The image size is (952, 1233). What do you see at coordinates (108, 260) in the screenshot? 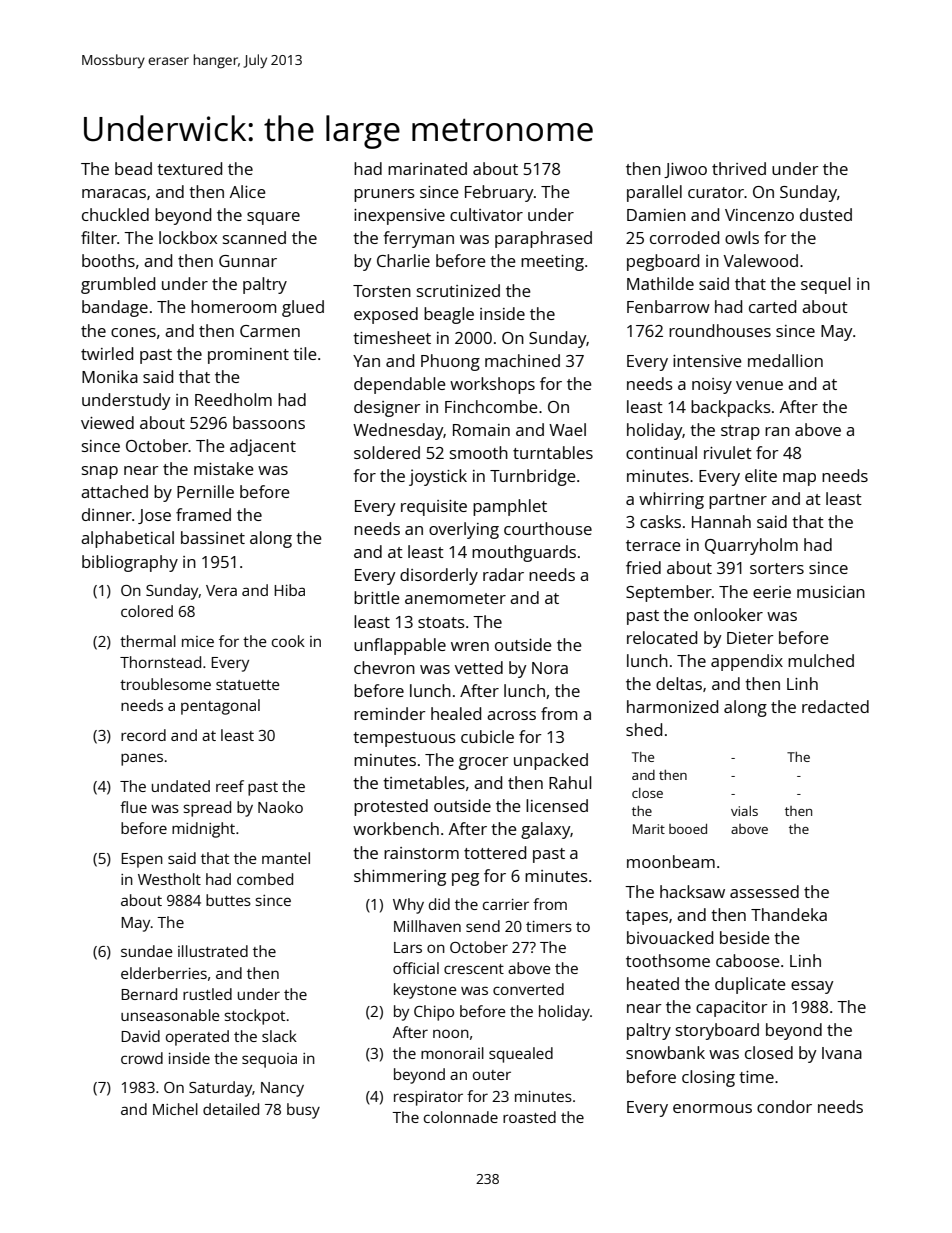
I see `booths` at bounding box center [108, 260].
